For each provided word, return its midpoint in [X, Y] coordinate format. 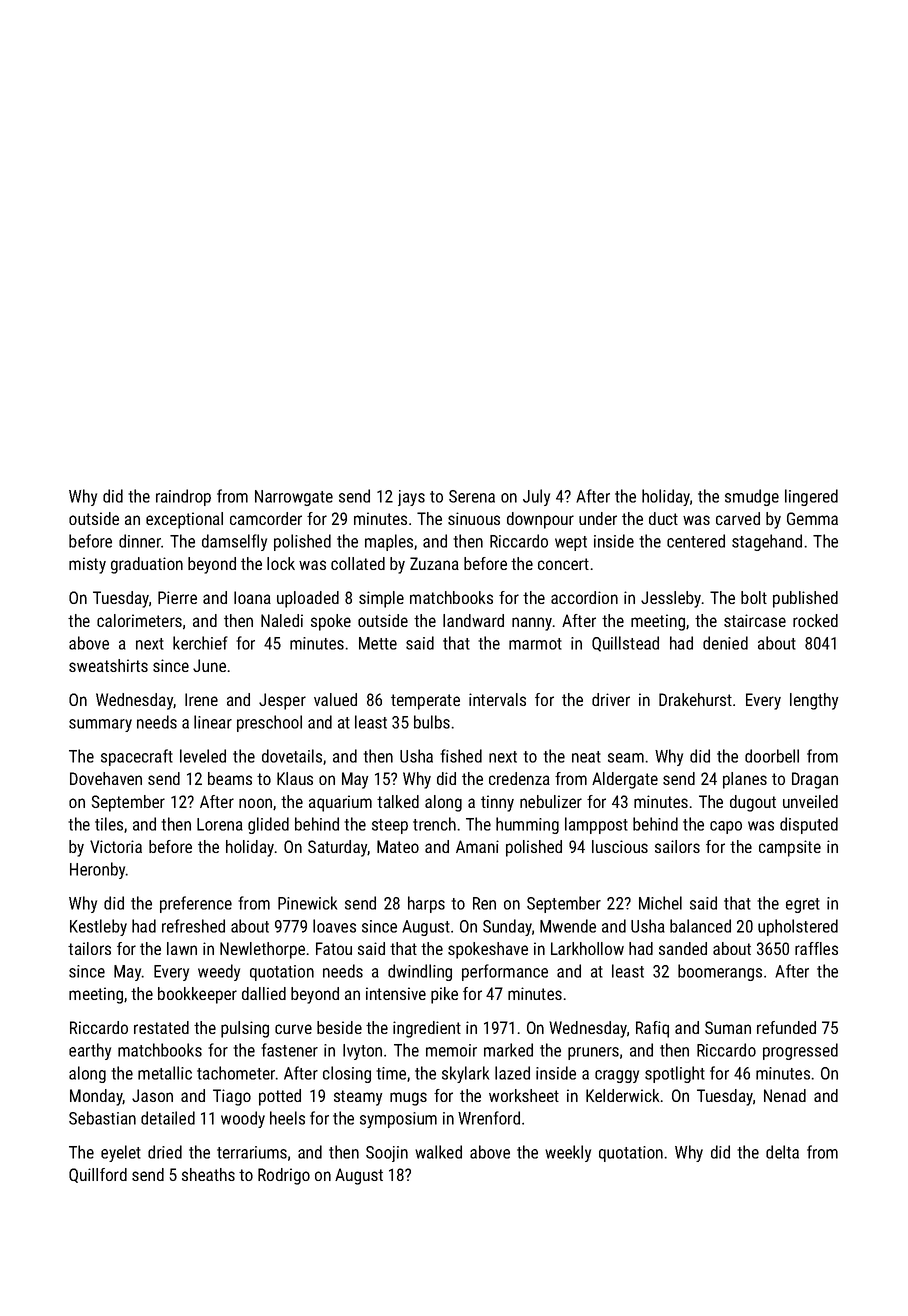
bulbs [432, 722]
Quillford [98, 1175]
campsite [790, 848]
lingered [811, 497]
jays [411, 498]
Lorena [220, 824]
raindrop [183, 497]
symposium [398, 1120]
